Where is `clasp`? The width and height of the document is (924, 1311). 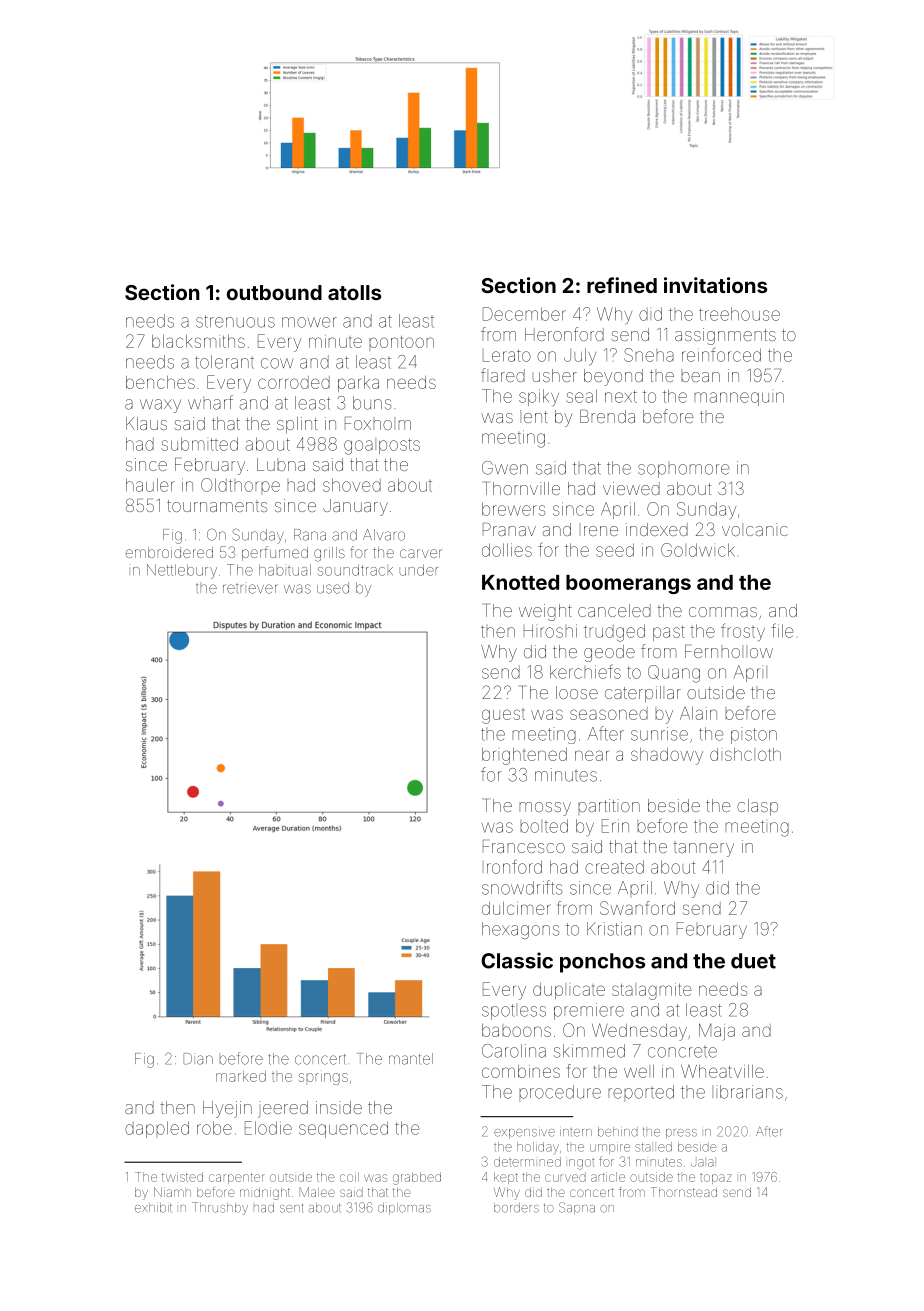 clasp is located at coordinates (757, 807).
